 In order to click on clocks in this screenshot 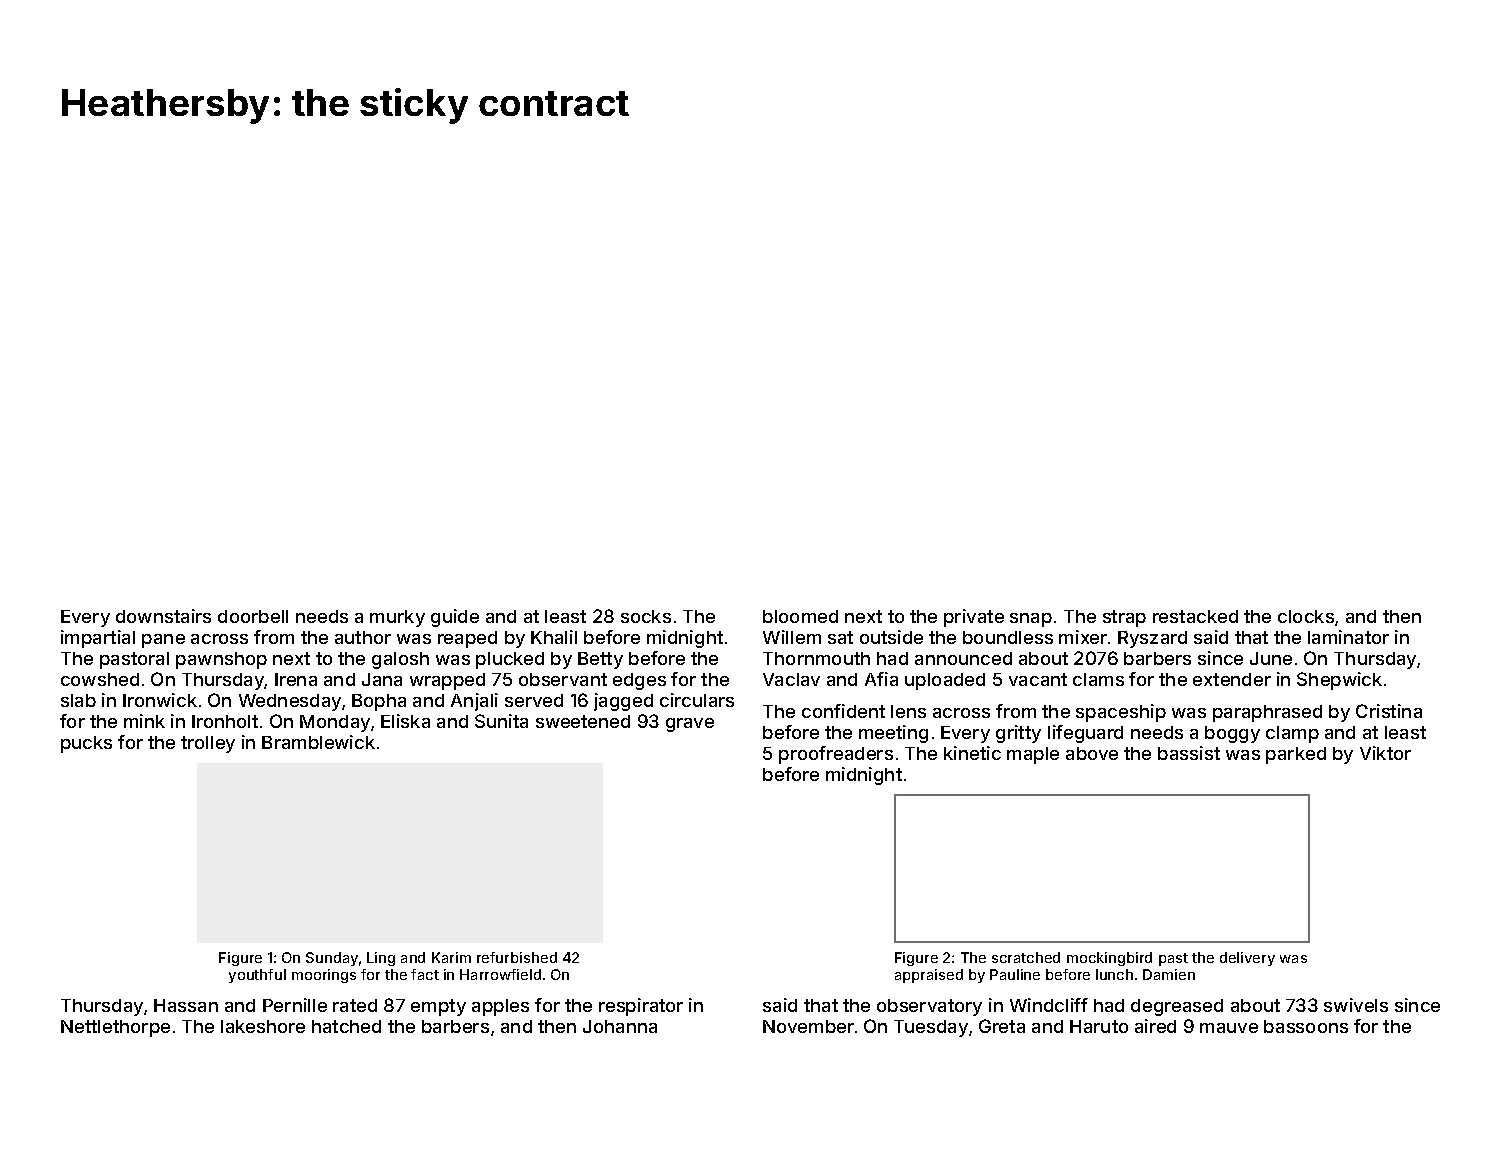, I will do `click(1306, 616)`.
